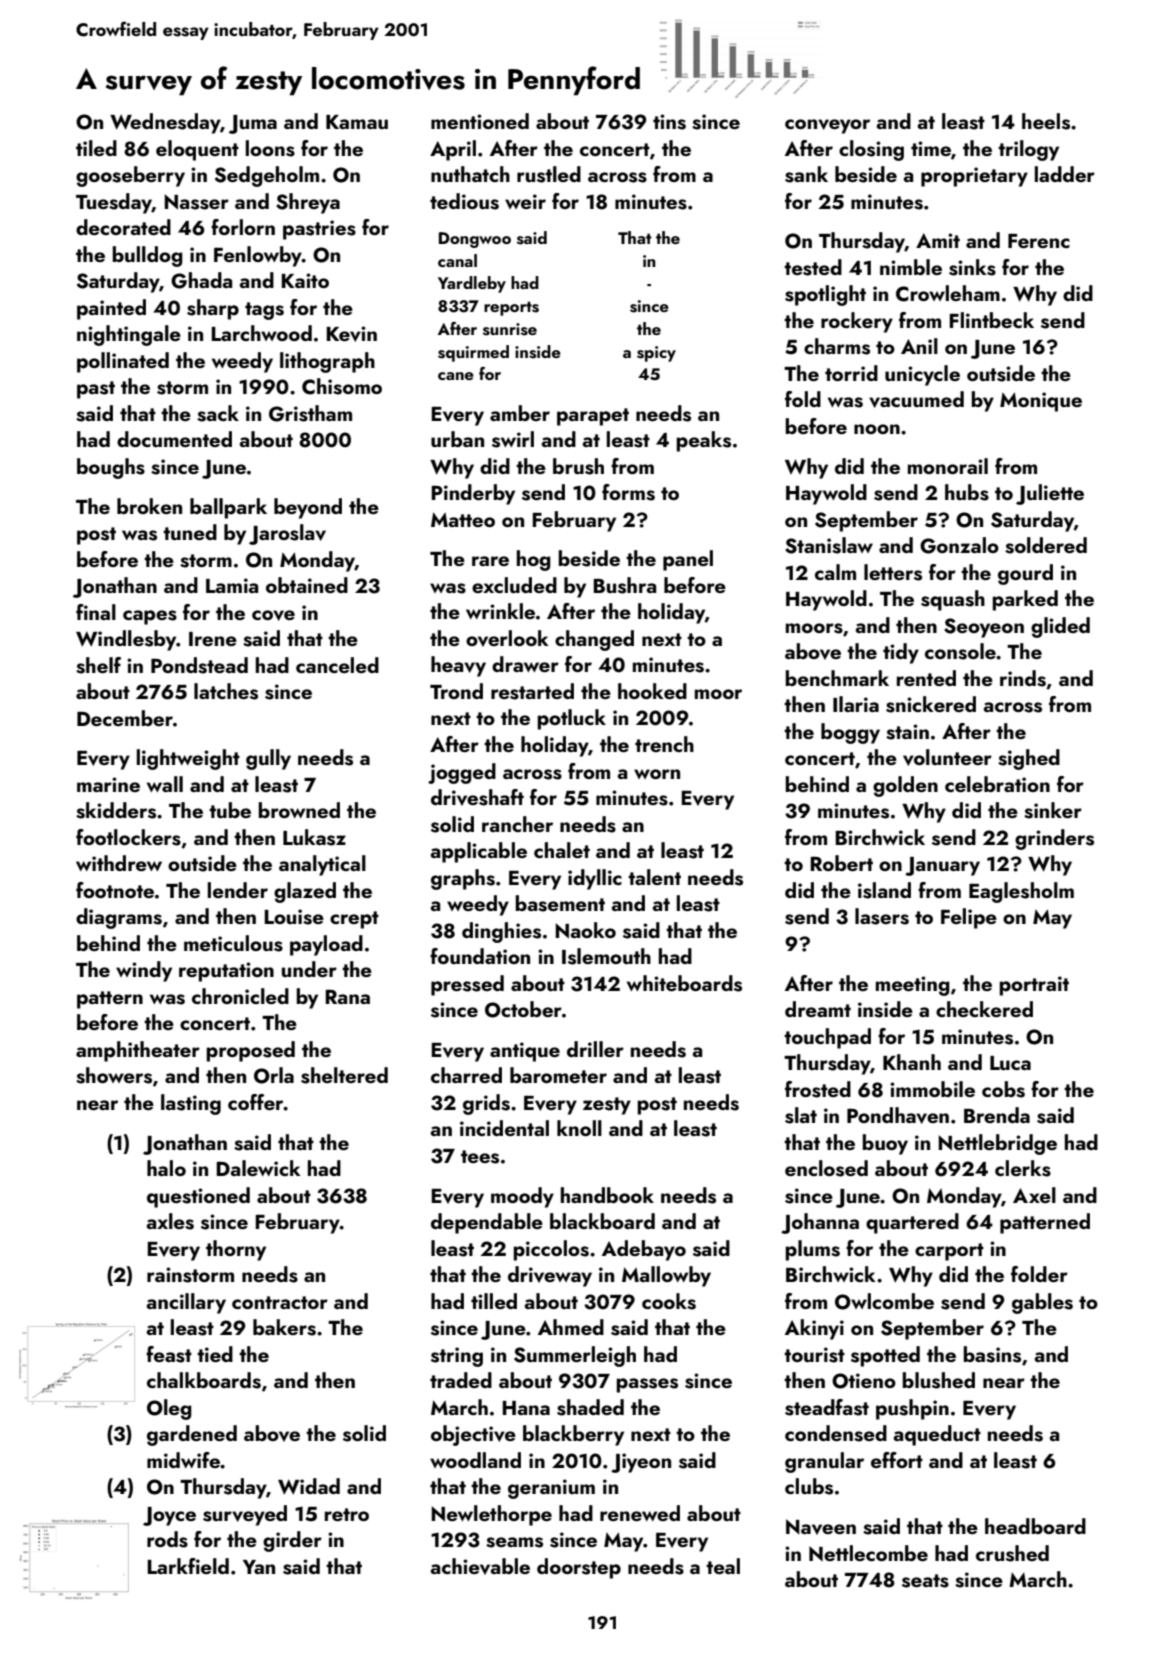 Image resolution: width=1175 pixels, height=1662 pixels. What do you see at coordinates (664, 744) in the screenshot?
I see `trench` at bounding box center [664, 744].
